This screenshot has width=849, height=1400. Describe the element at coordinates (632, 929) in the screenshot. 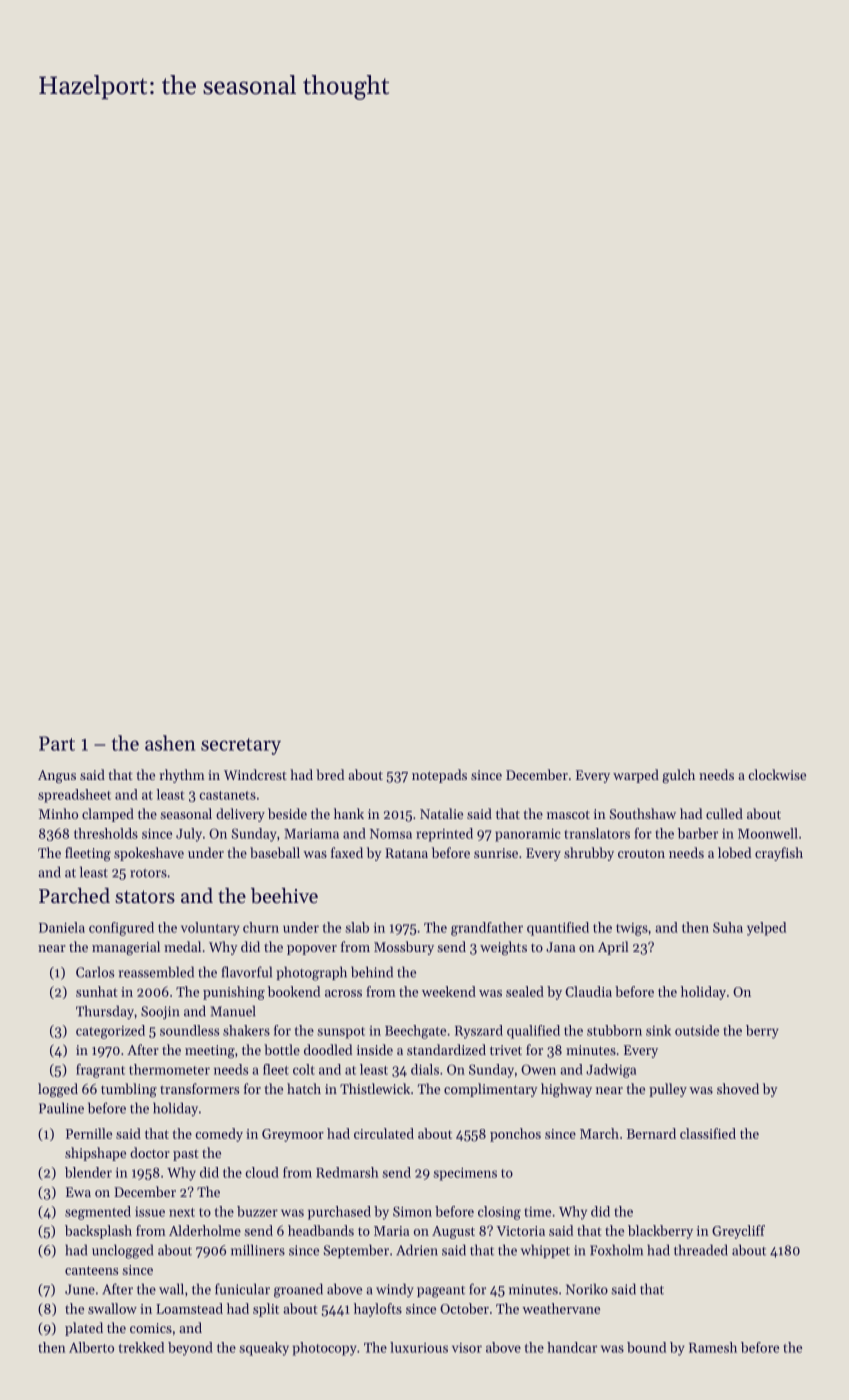

I see `twigs` at that location.
